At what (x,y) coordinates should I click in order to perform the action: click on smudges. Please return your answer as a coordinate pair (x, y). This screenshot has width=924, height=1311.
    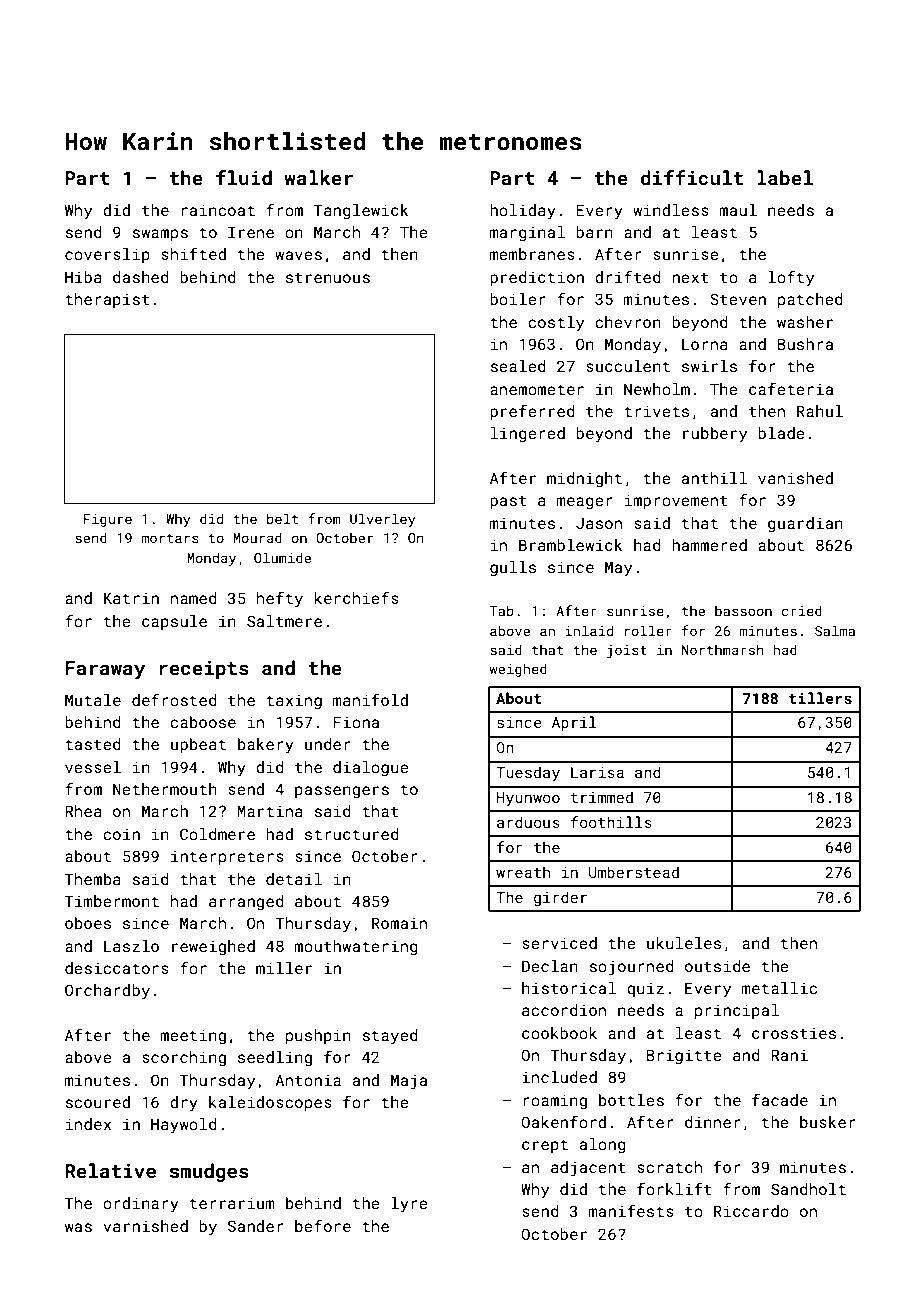
    Looking at the image, I should click on (209, 1172).
